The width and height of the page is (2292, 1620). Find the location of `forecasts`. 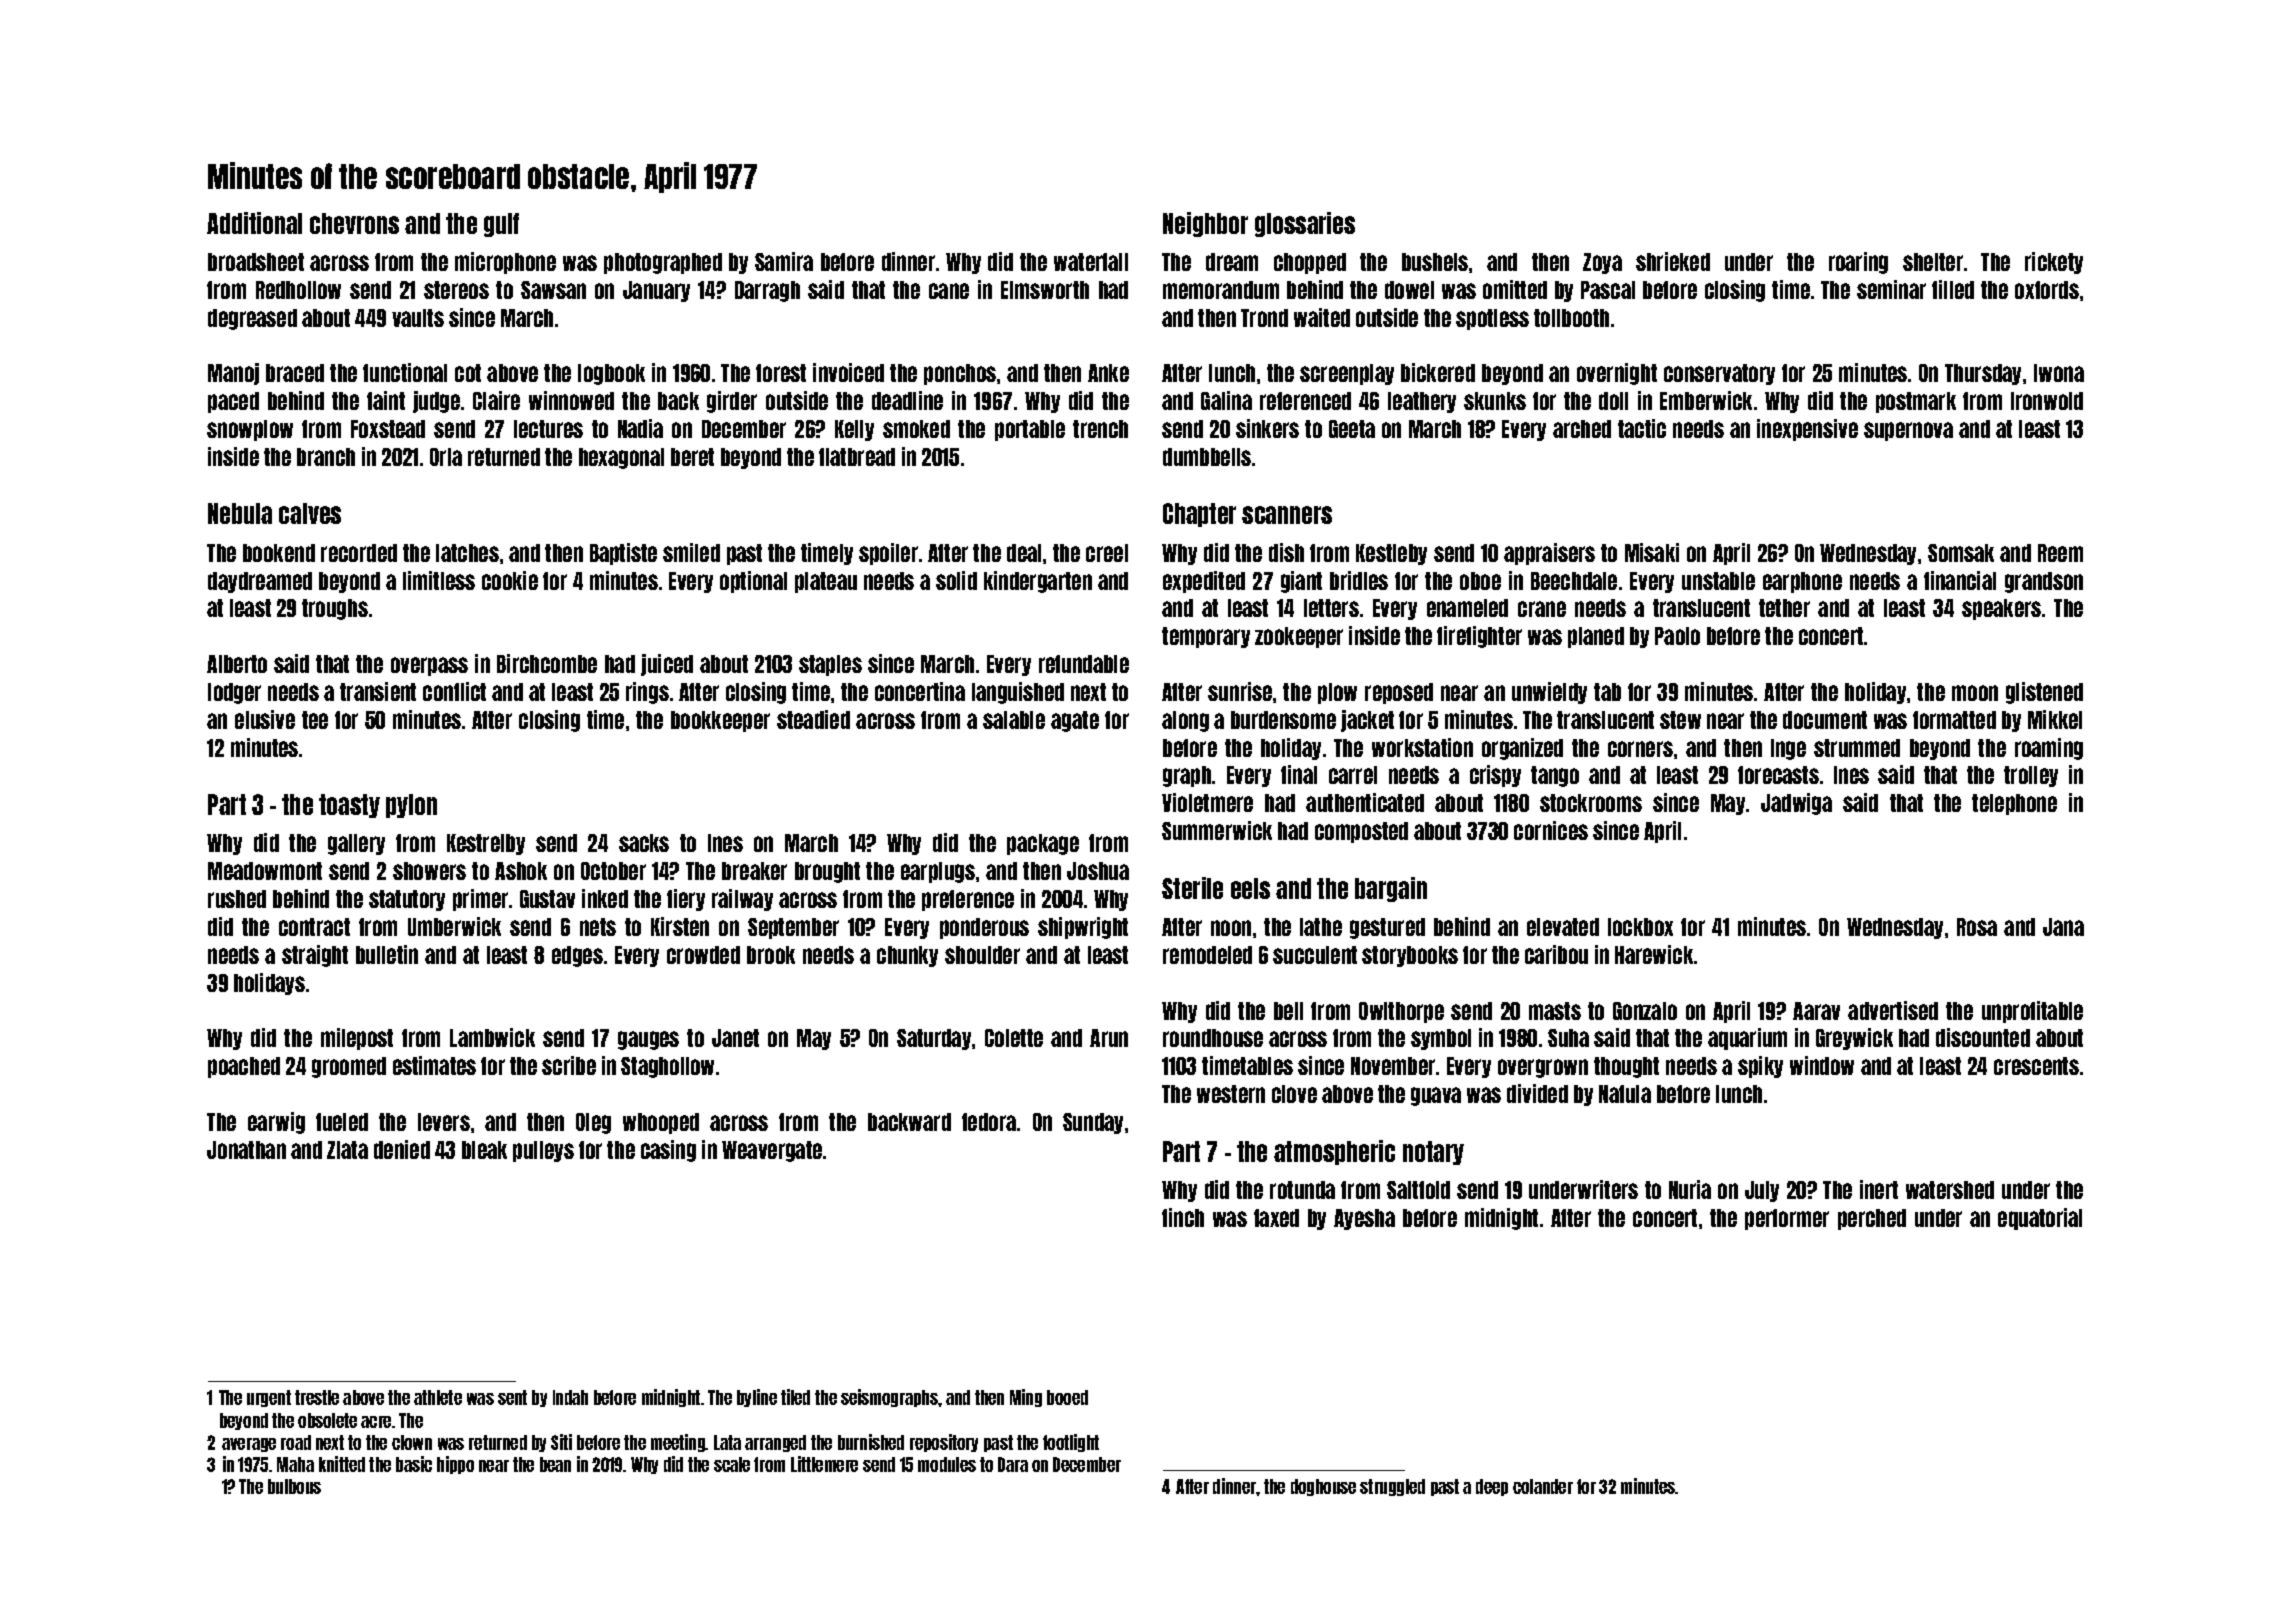

forecasts is located at coordinates (1778, 775).
